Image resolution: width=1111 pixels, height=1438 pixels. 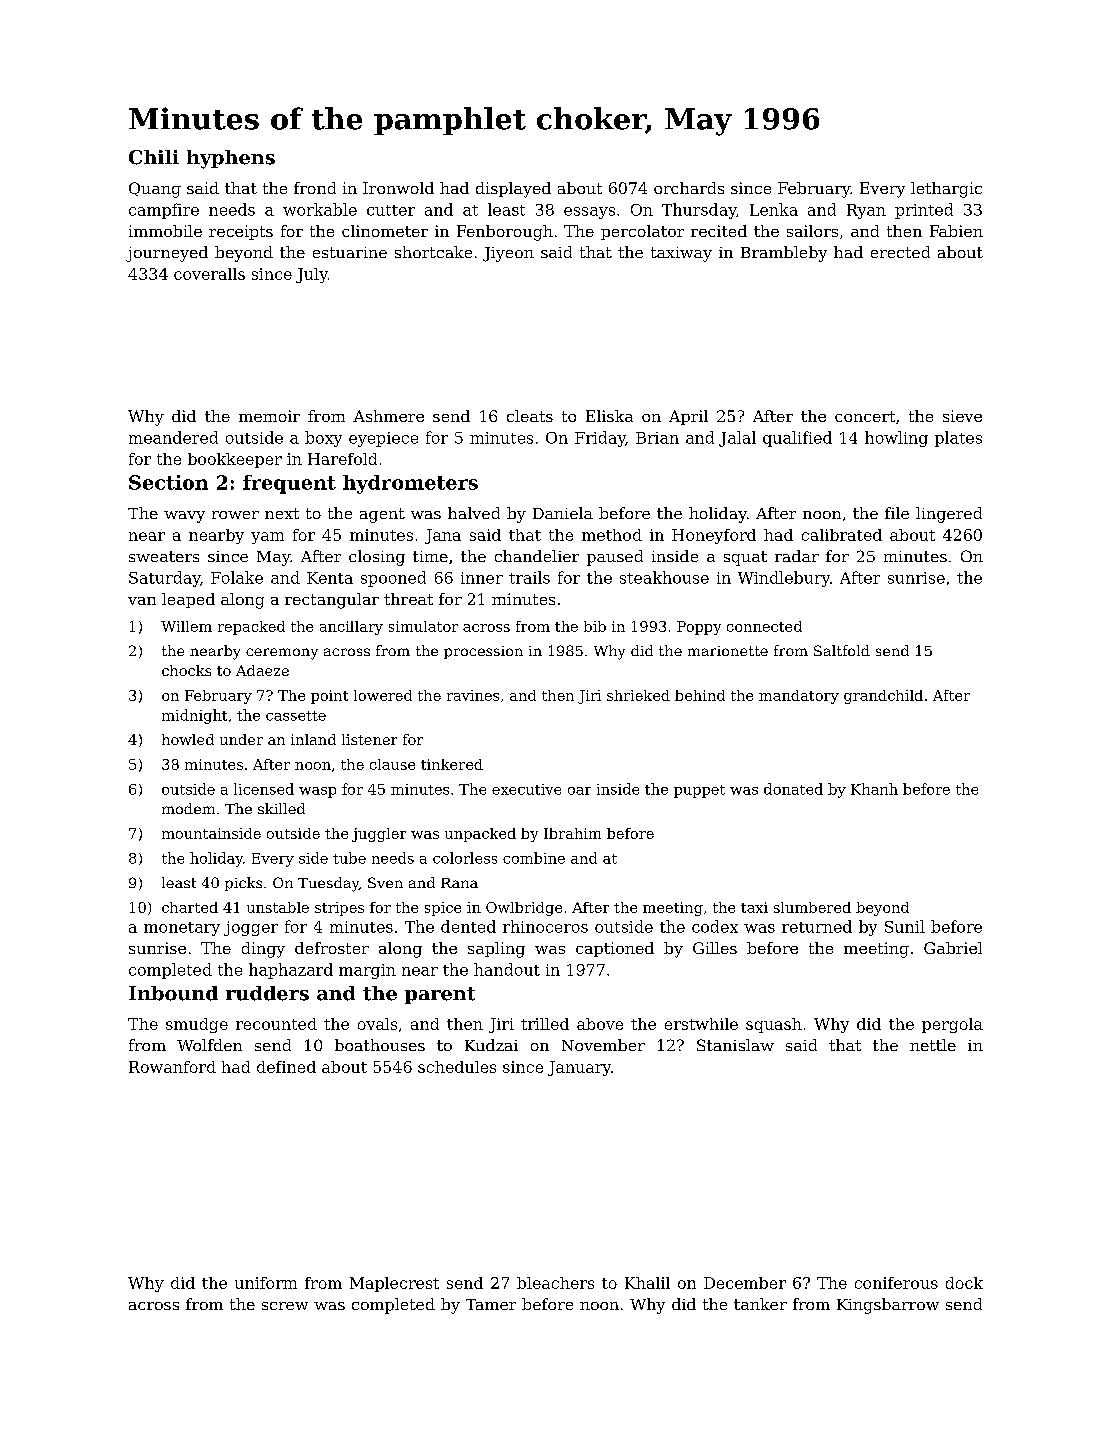 I want to click on Jiyeon, so click(x=508, y=254).
